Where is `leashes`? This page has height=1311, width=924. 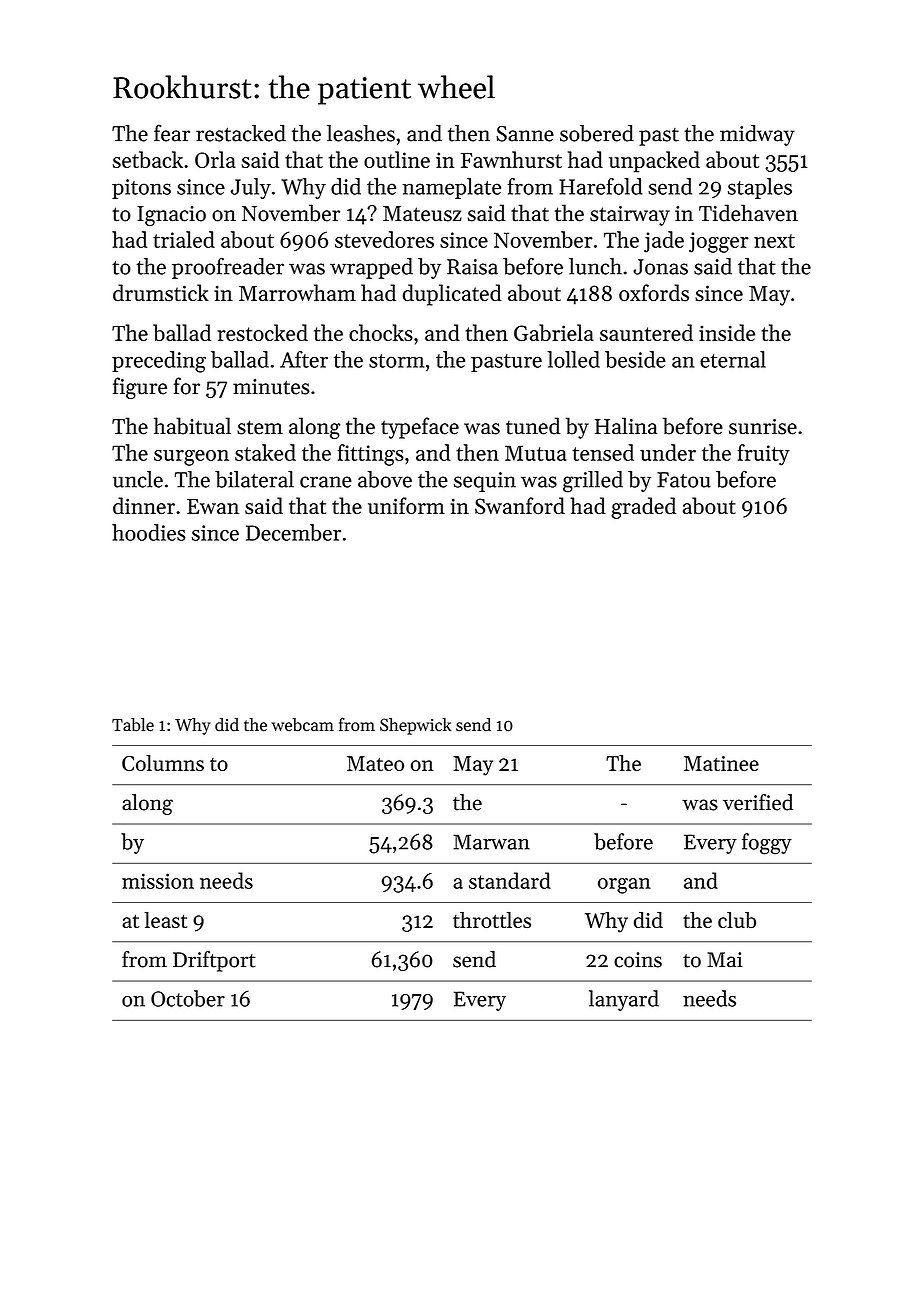
leashes is located at coordinates (361, 133).
